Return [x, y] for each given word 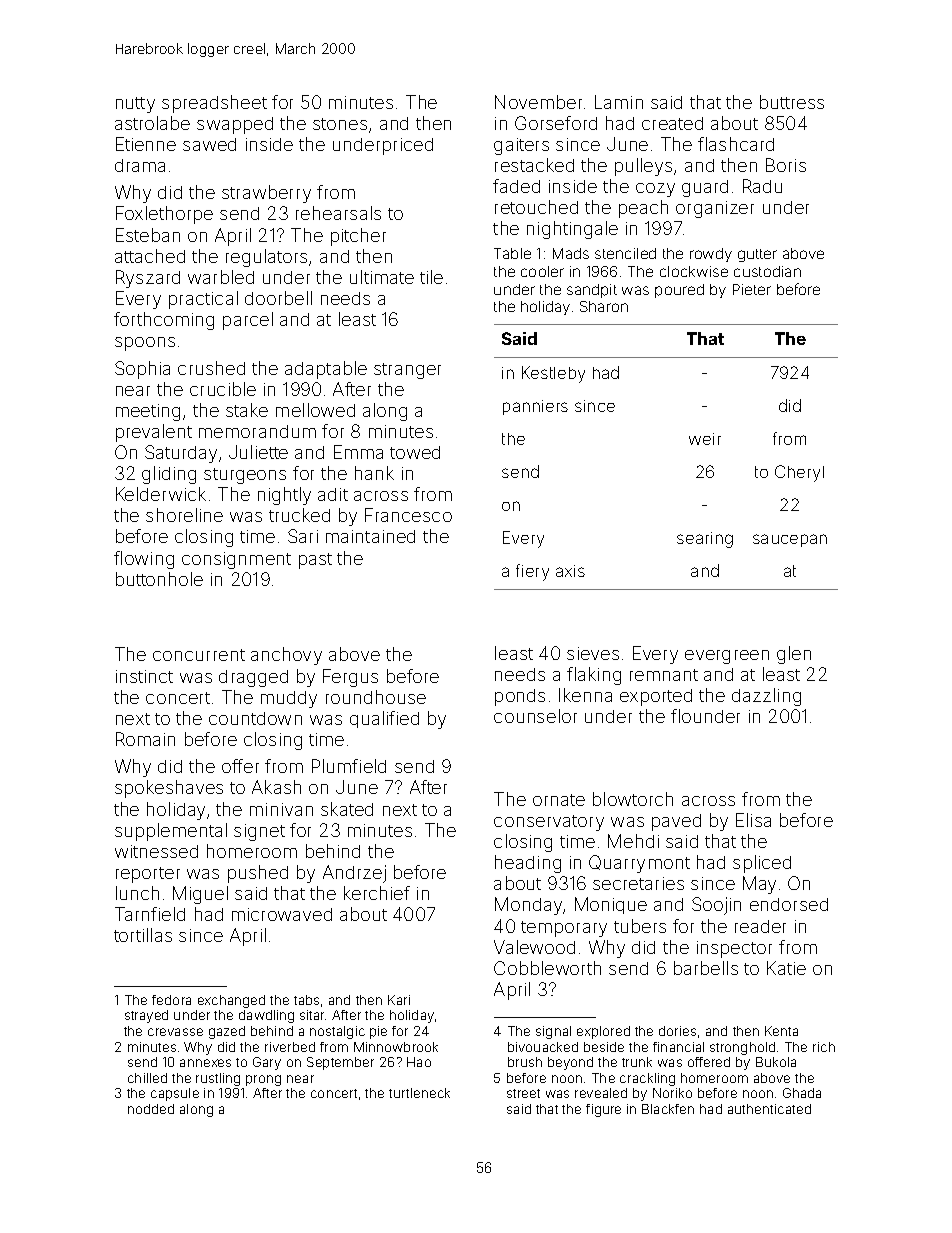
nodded [151, 1109]
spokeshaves [169, 789]
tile [431, 277]
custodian [767, 271]
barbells [706, 968]
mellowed [315, 410]
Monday [528, 906]
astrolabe [152, 123]
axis [570, 571]
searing [705, 540]
